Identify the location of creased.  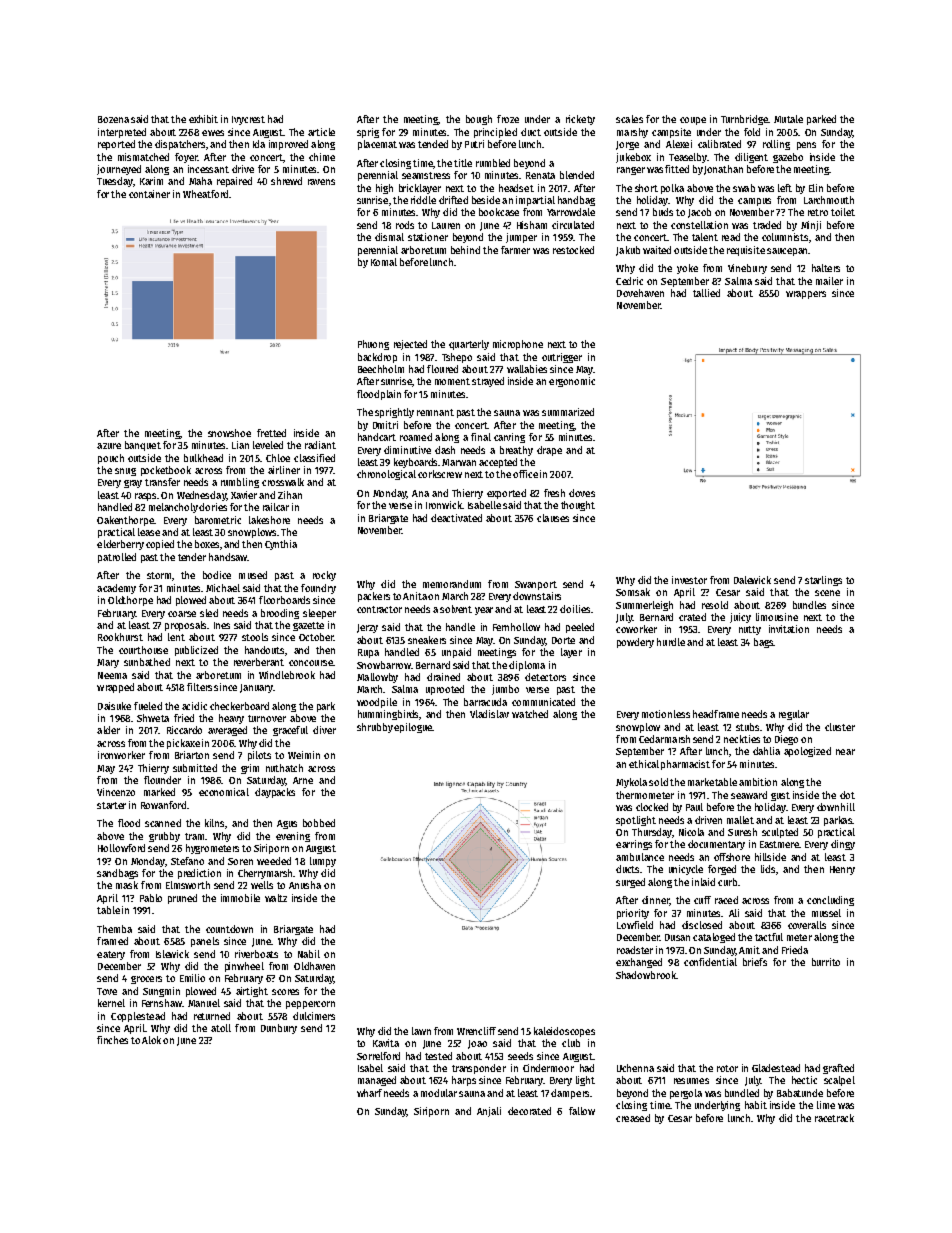
(633, 1118).
